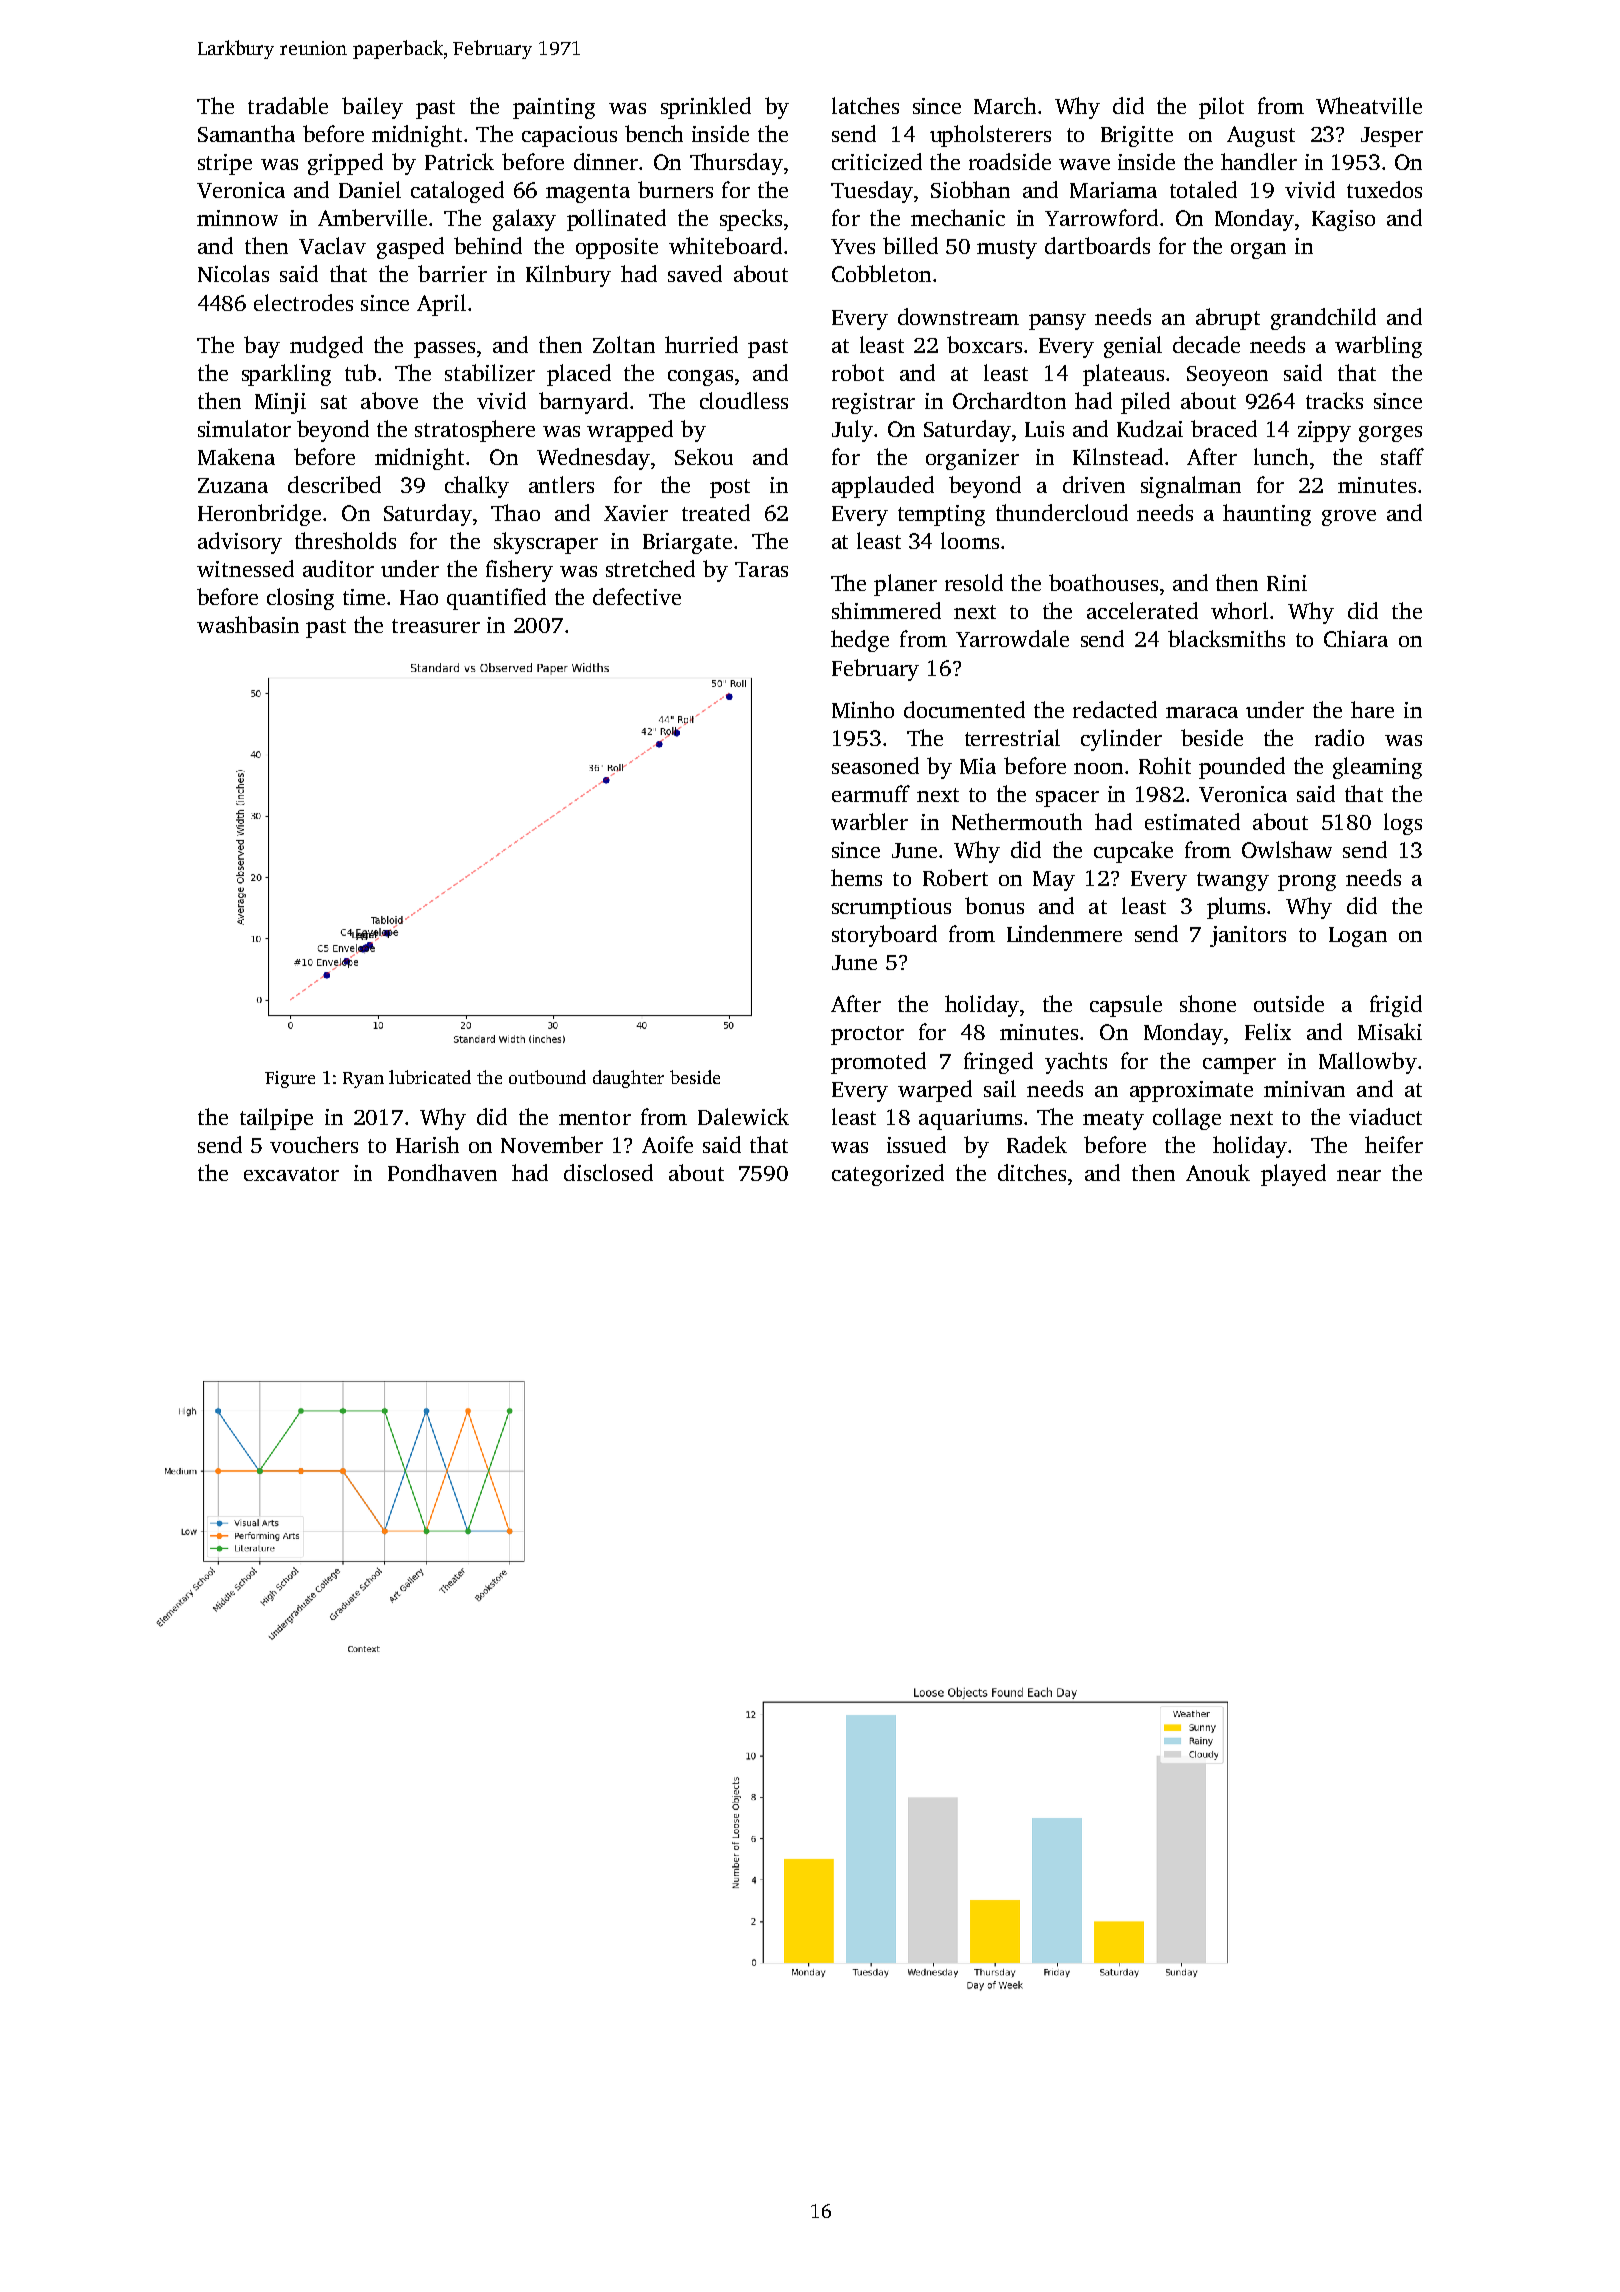 Image resolution: width=1620 pixels, height=2292 pixels. What do you see at coordinates (875, 765) in the screenshot?
I see `seasoned` at bounding box center [875, 765].
